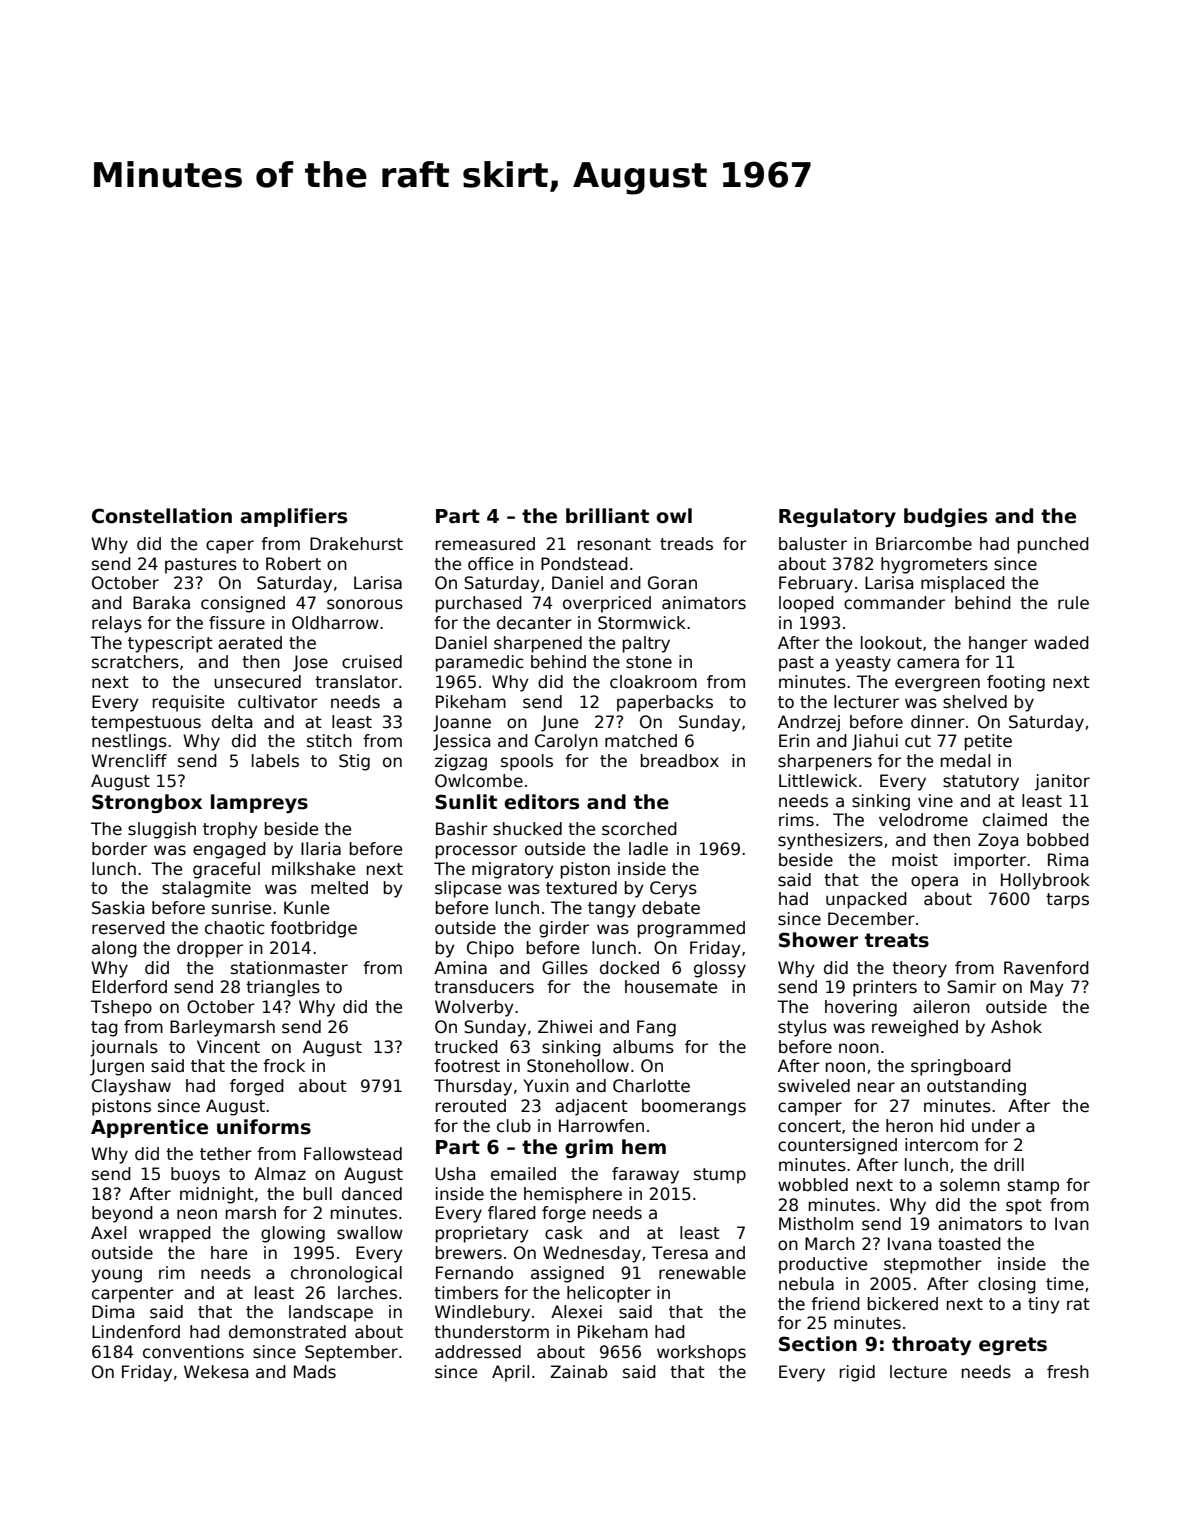  Describe the element at coordinates (1053, 545) in the image. I see `punched` at that location.
